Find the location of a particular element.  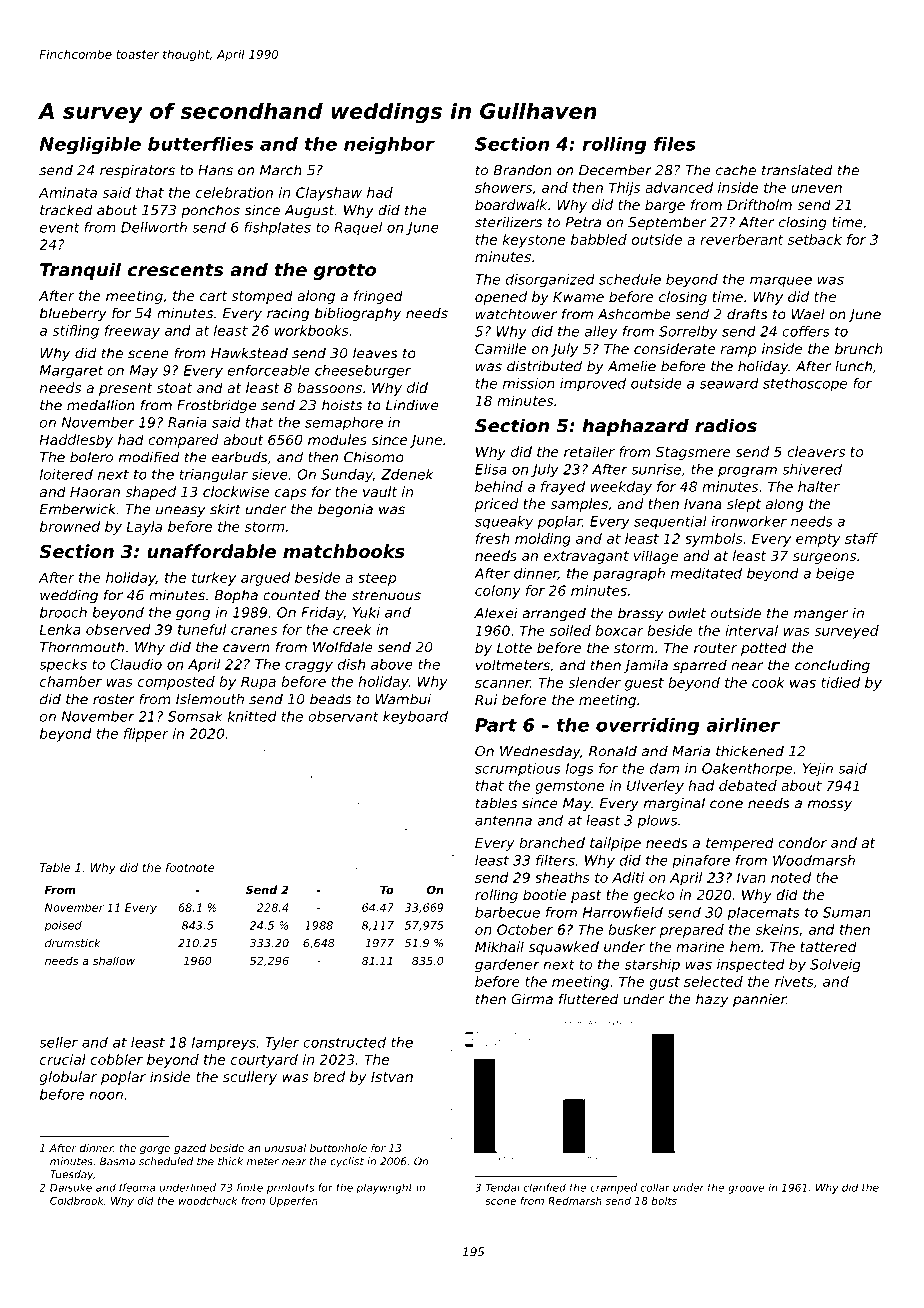

brunch is located at coordinates (858, 348).
